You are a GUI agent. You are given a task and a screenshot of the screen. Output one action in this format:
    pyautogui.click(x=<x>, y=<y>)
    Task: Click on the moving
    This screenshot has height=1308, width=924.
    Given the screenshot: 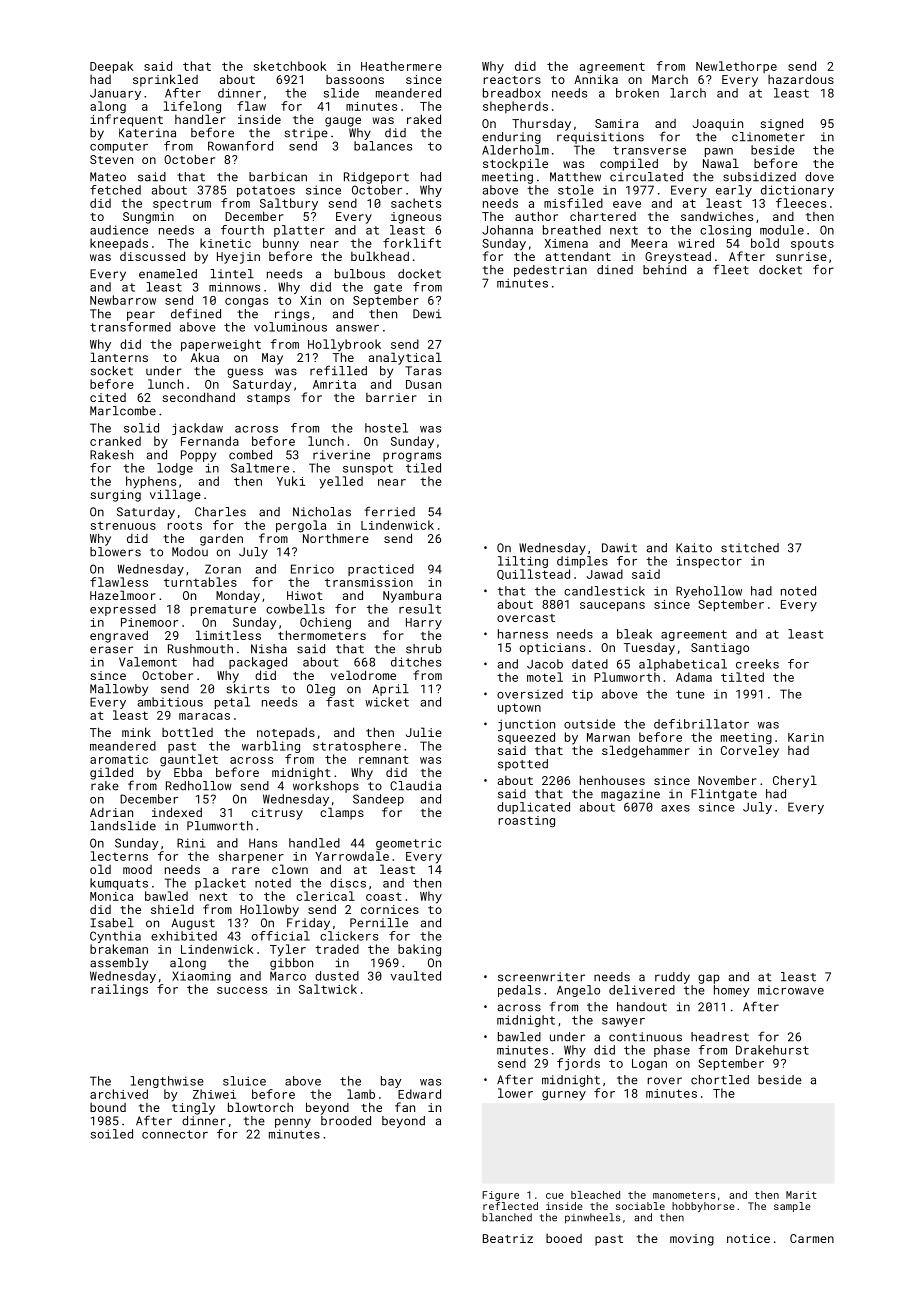 What is the action you would take?
    pyautogui.click(x=692, y=1240)
